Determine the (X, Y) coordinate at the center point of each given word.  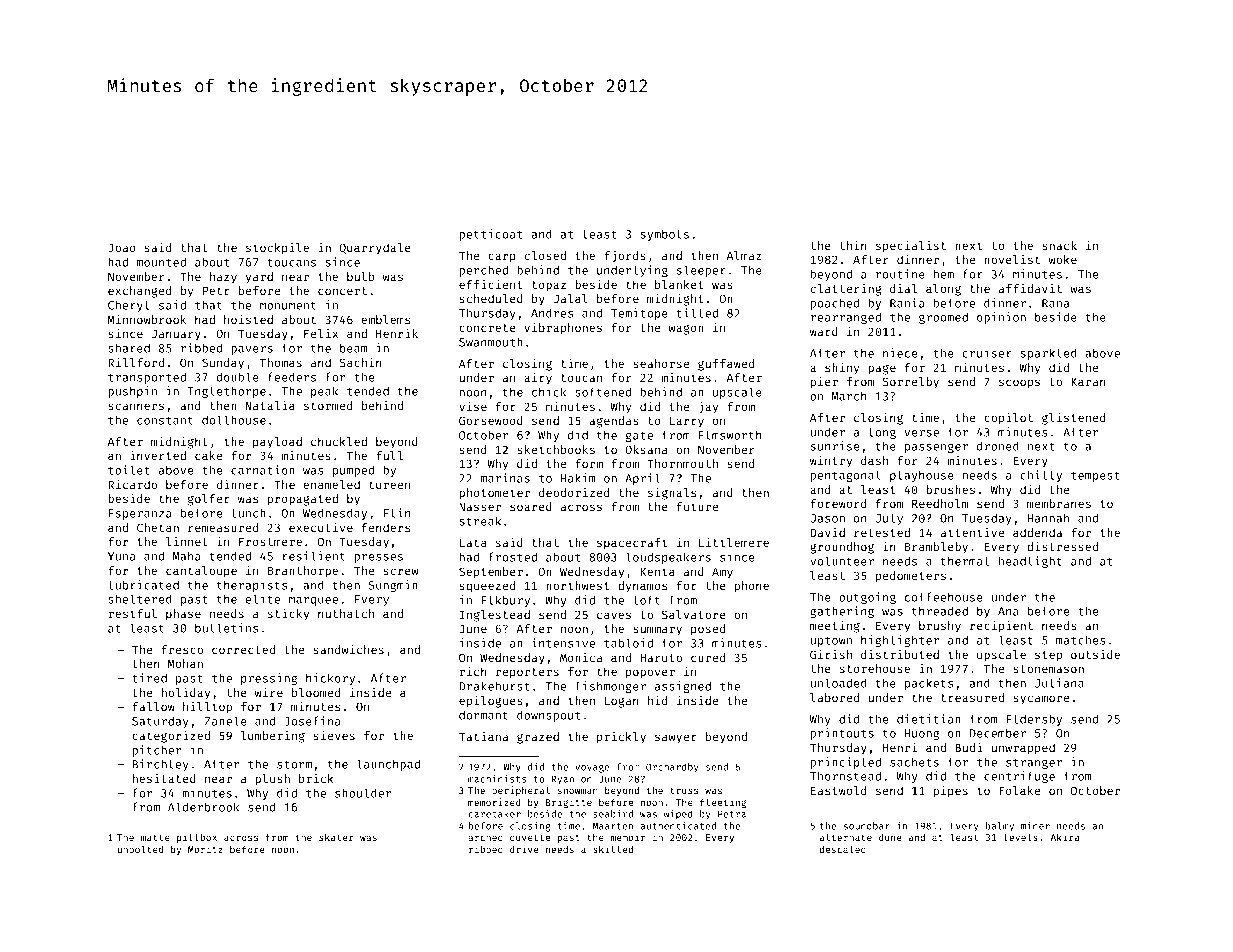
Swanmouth (491, 342)
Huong (921, 734)
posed (708, 630)
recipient (1001, 627)
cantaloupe (201, 572)
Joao (122, 247)
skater (336, 837)
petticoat (490, 235)
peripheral (521, 791)
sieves (334, 735)
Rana (1055, 303)
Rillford (136, 362)
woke (1063, 259)
